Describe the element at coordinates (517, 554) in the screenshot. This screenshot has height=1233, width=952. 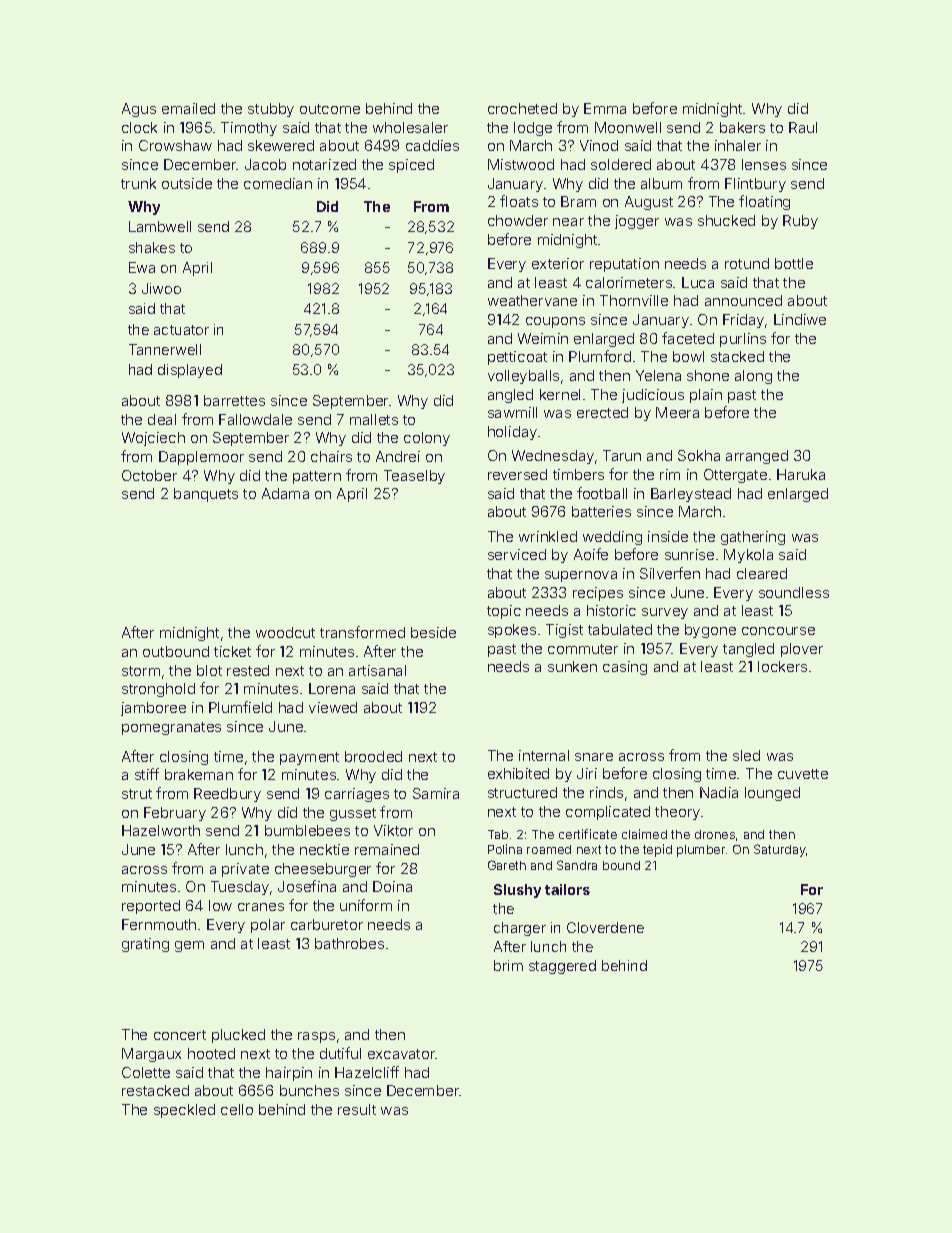
I see `serviced` at that location.
